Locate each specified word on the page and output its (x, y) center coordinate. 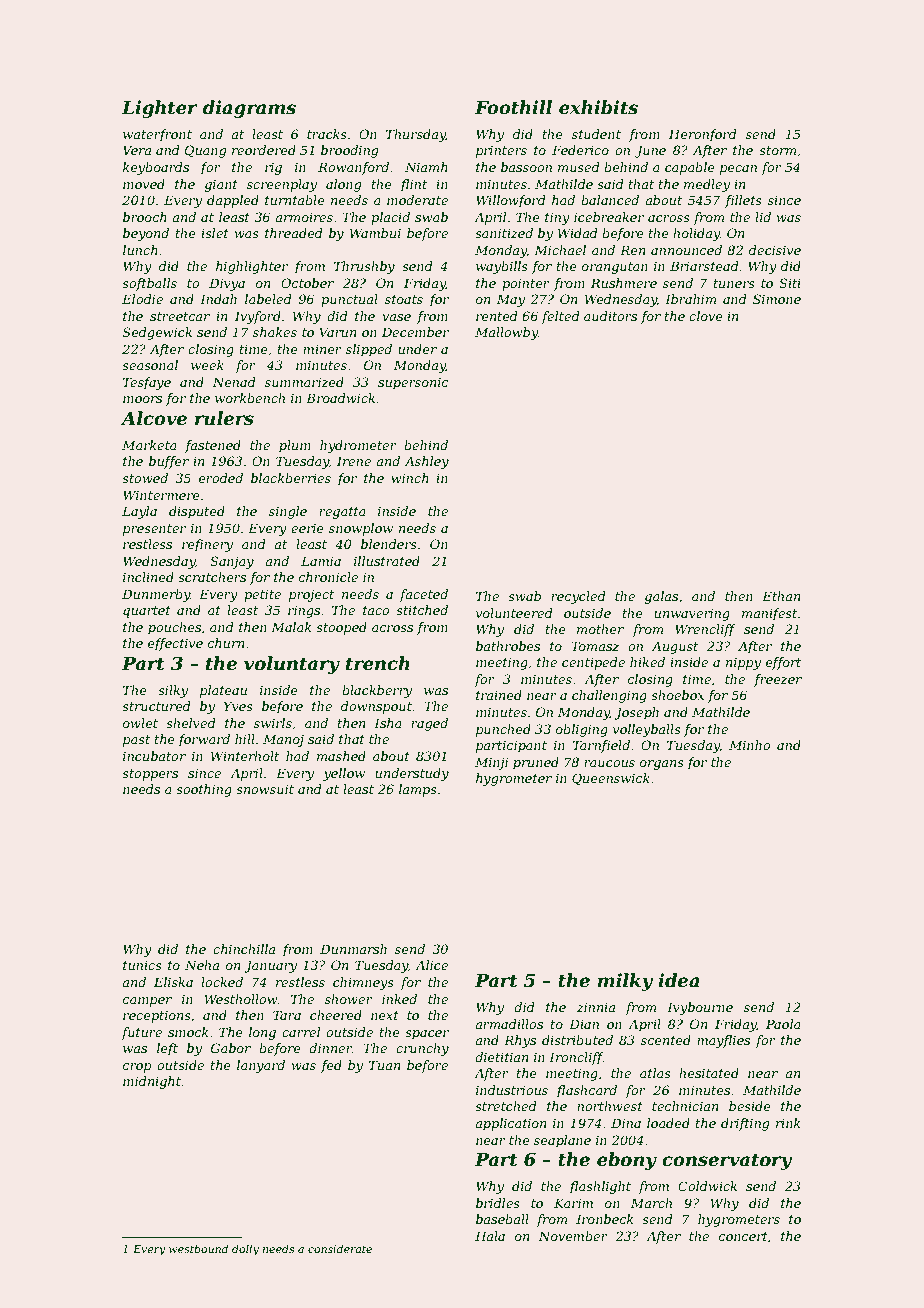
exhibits (598, 107)
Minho (749, 745)
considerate (340, 1248)
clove (706, 316)
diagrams (249, 109)
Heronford (703, 135)
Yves (238, 706)
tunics (142, 965)
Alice (431, 965)
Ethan (781, 596)
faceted (423, 595)
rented (497, 316)
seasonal (150, 365)
